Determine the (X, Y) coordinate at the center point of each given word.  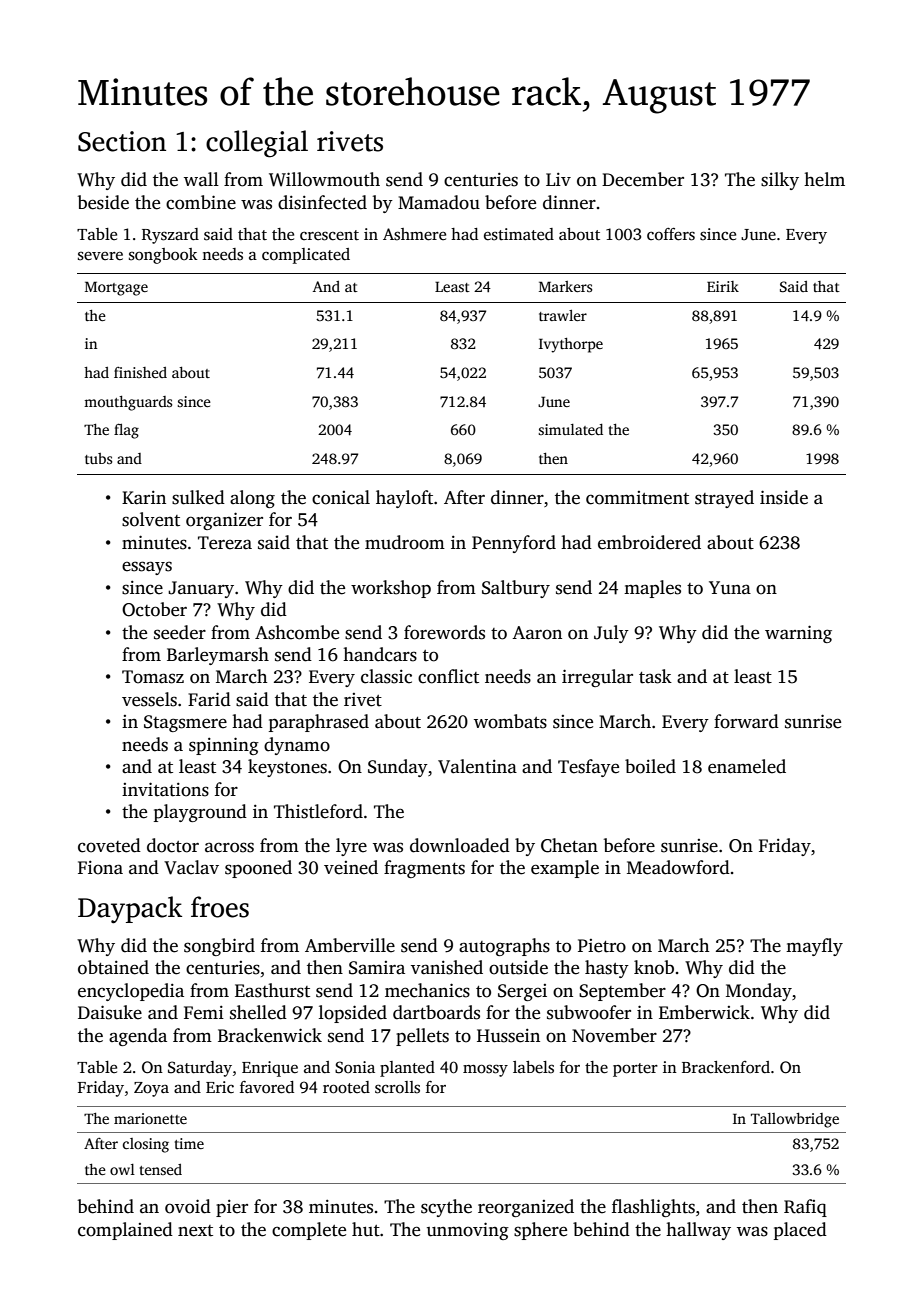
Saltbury (516, 589)
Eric (220, 1087)
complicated (306, 256)
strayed (724, 499)
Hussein (508, 1036)
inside (784, 497)
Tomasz (153, 677)
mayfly (814, 947)
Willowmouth (324, 179)
